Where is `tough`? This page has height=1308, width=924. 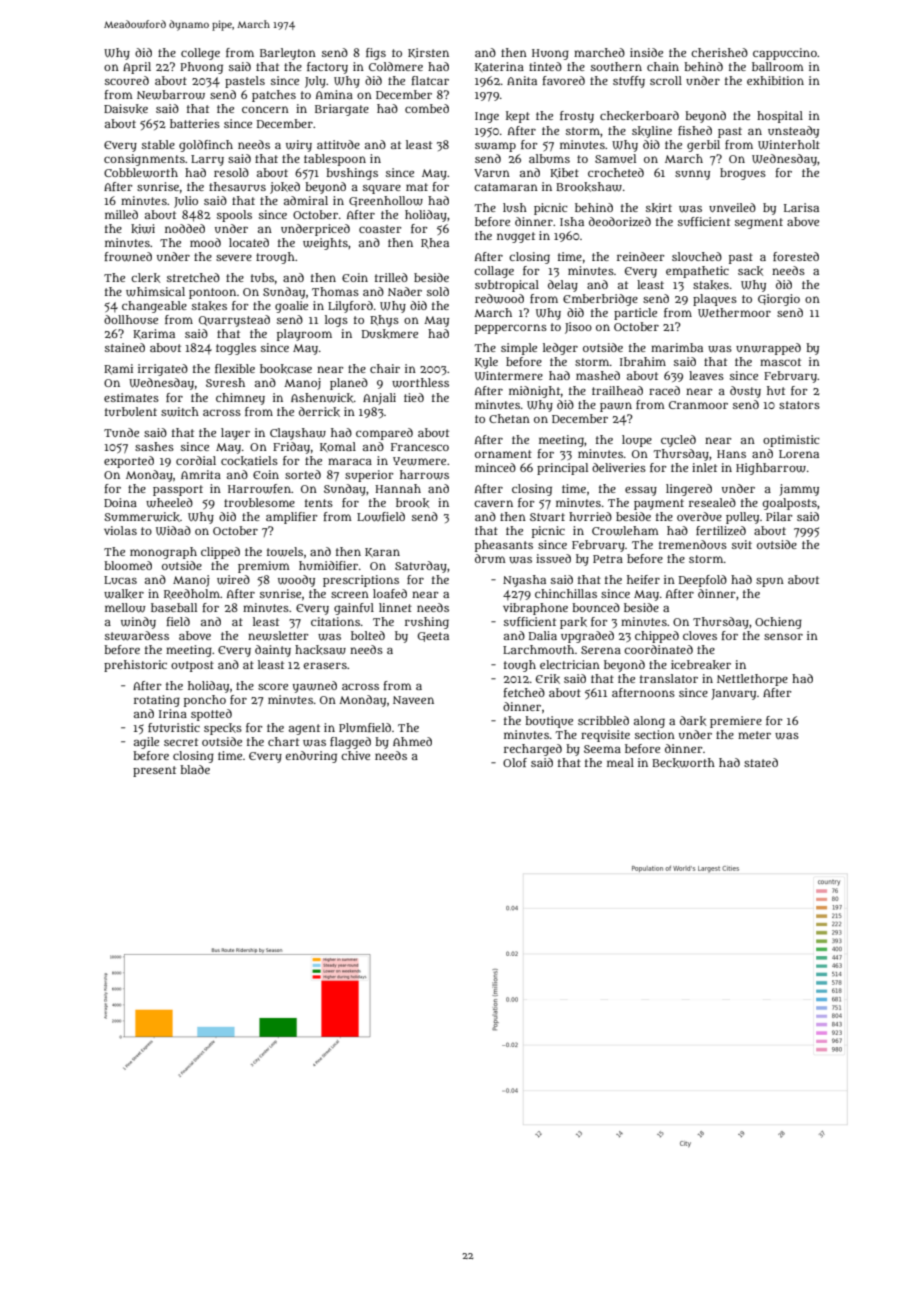 tough is located at coordinates (520, 666).
